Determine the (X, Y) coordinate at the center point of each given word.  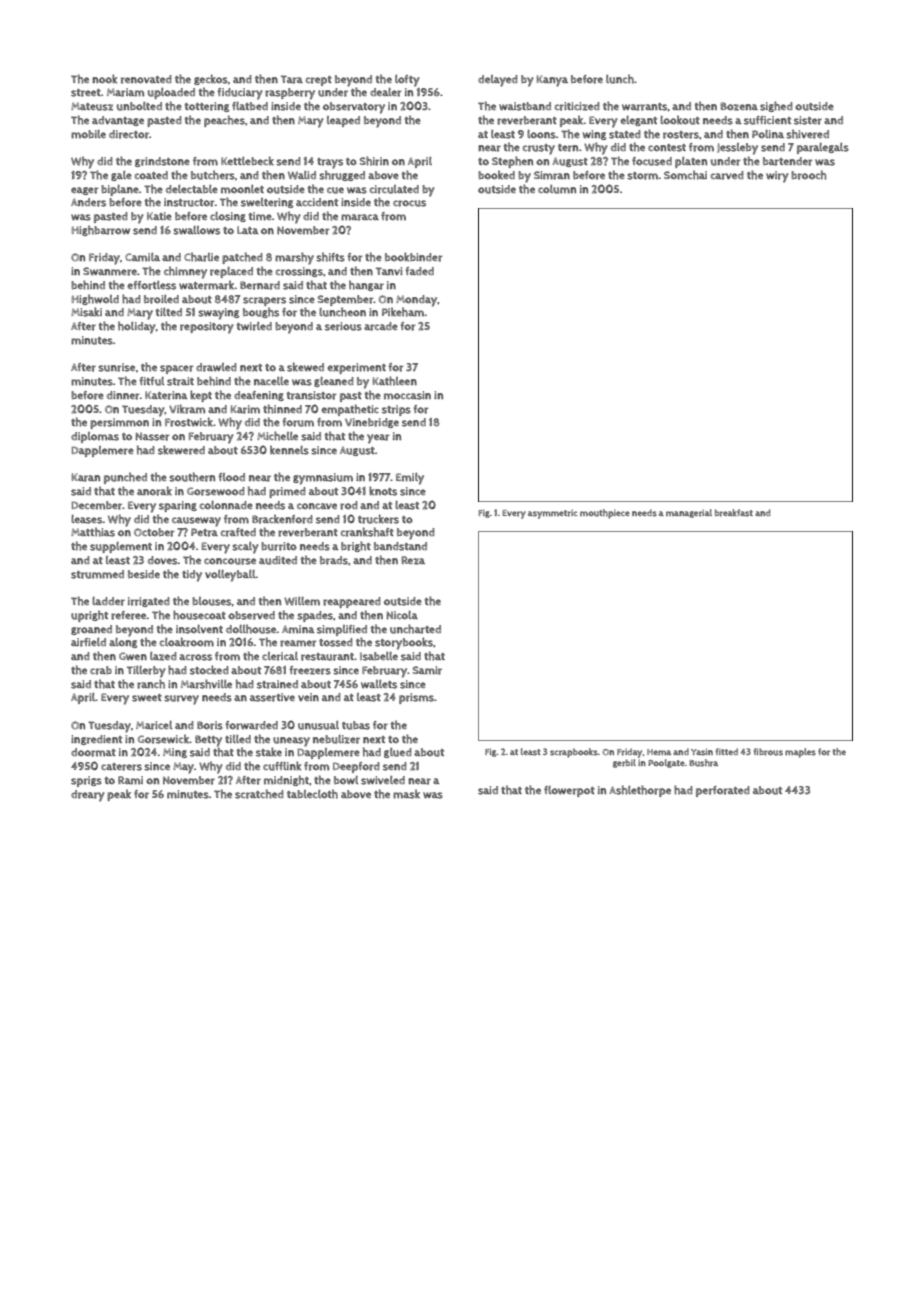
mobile (88, 134)
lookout (680, 120)
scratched (259, 794)
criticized (577, 106)
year (378, 439)
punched (125, 478)
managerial (689, 513)
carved (727, 175)
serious (343, 326)
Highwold (95, 299)
